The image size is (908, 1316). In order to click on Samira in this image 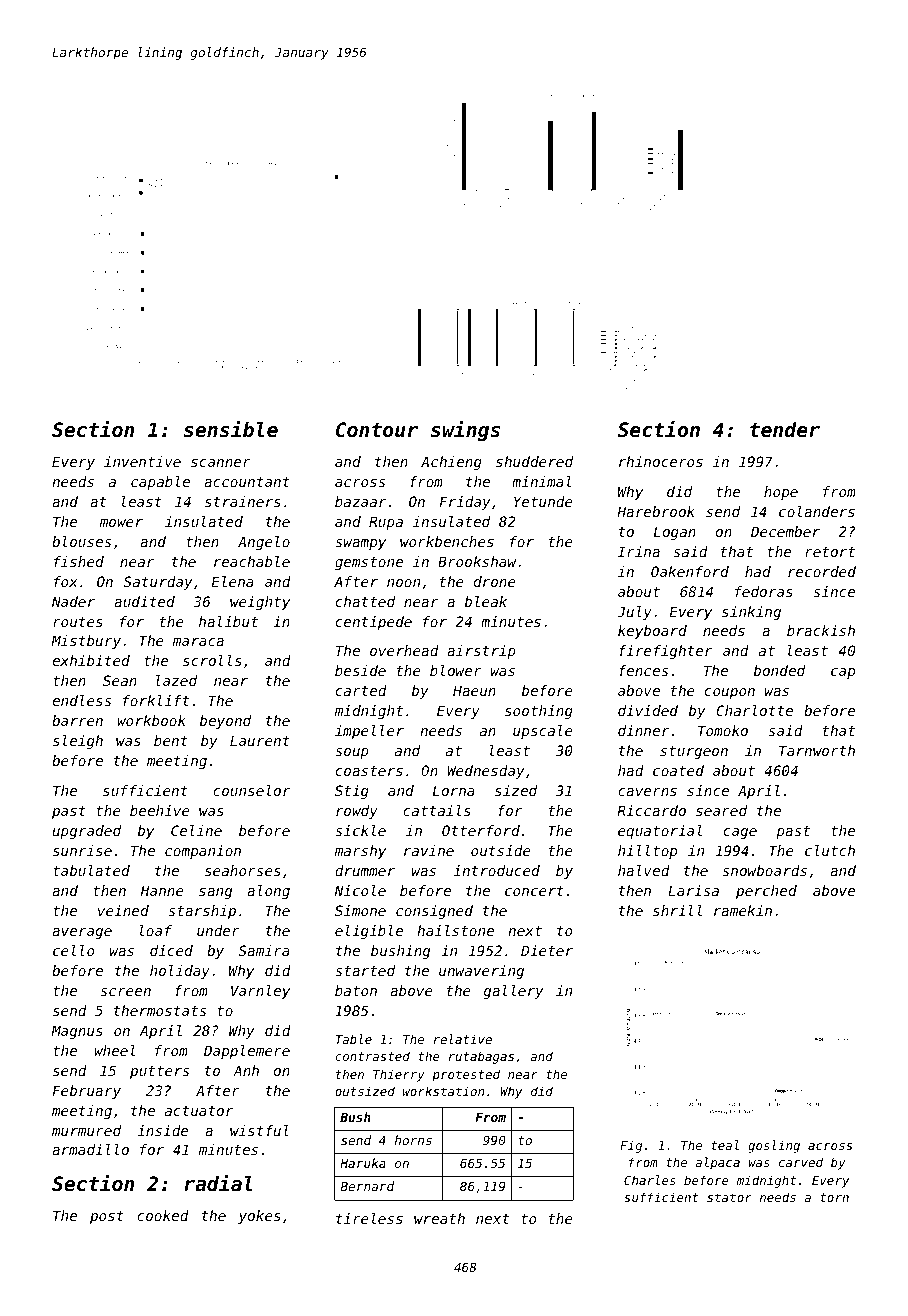, I will do `click(264, 950)`.
